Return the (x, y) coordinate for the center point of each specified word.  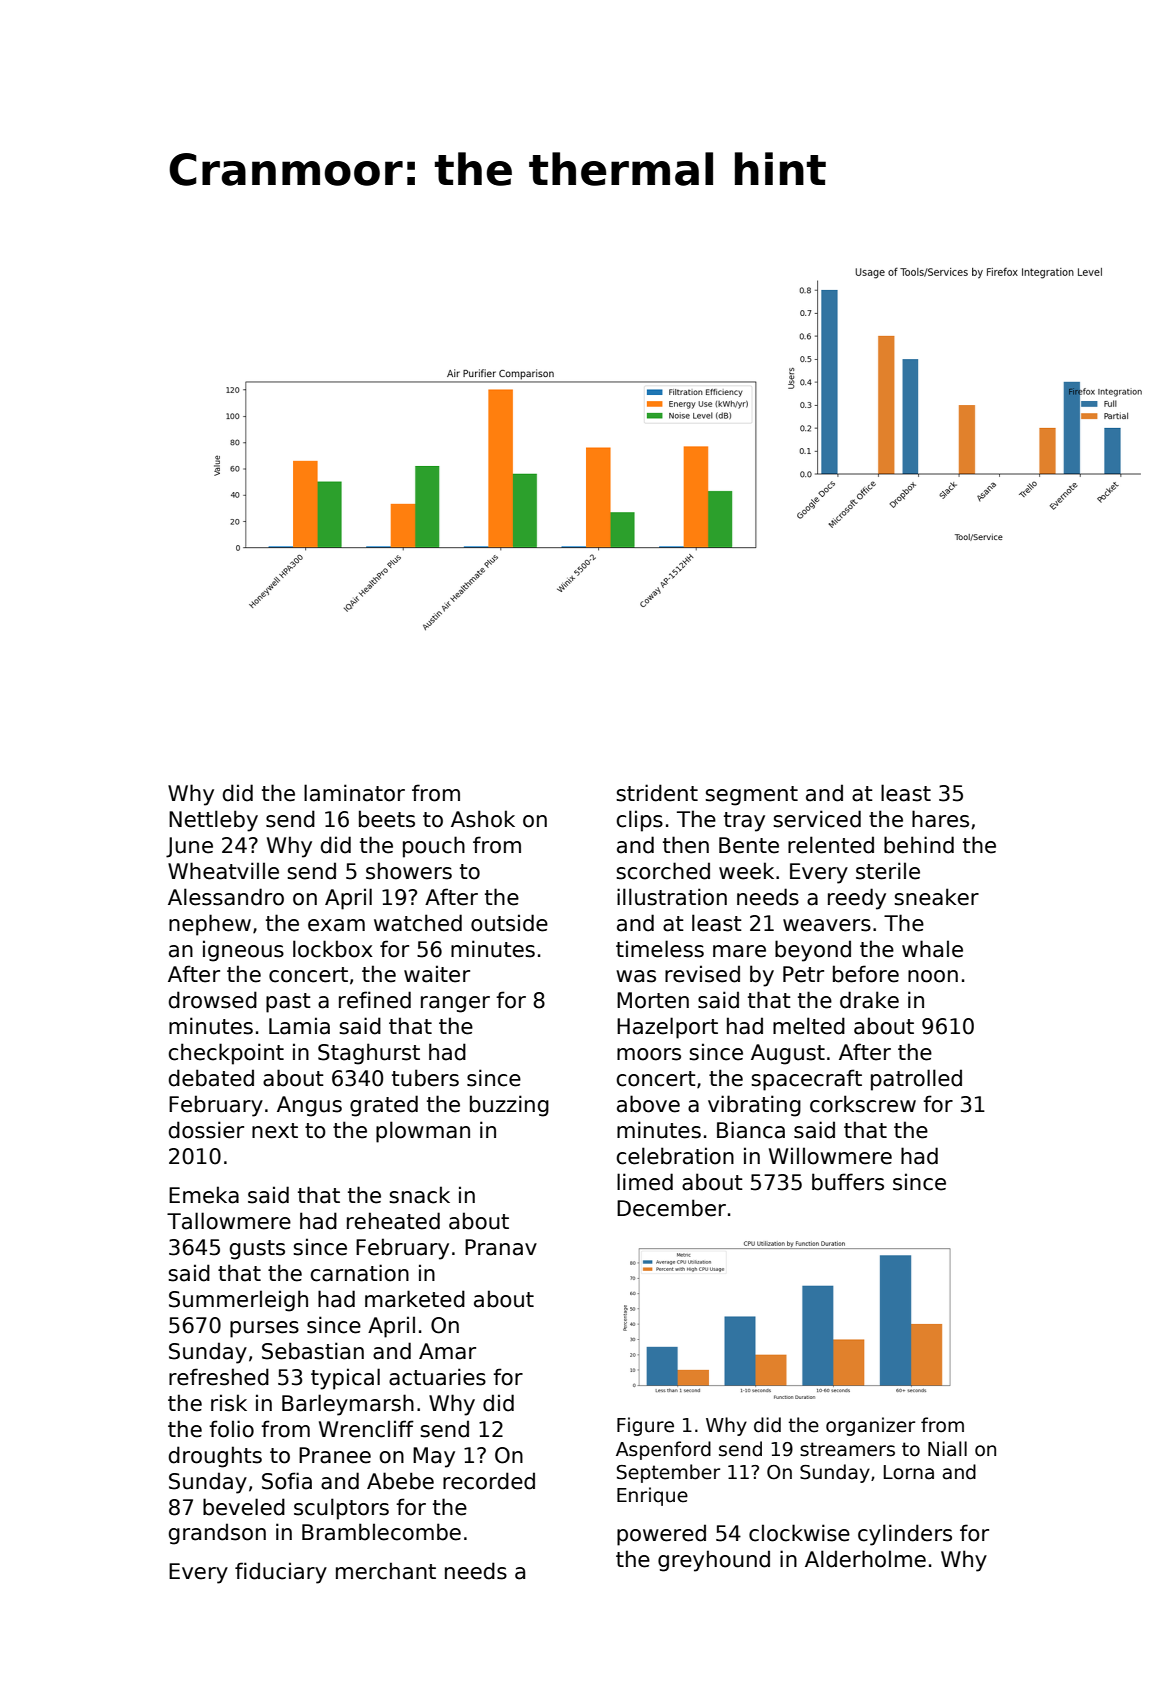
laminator (354, 793)
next (275, 1131)
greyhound (714, 1561)
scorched (663, 871)
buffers (848, 1182)
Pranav (501, 1247)
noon (933, 976)
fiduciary (281, 1573)
